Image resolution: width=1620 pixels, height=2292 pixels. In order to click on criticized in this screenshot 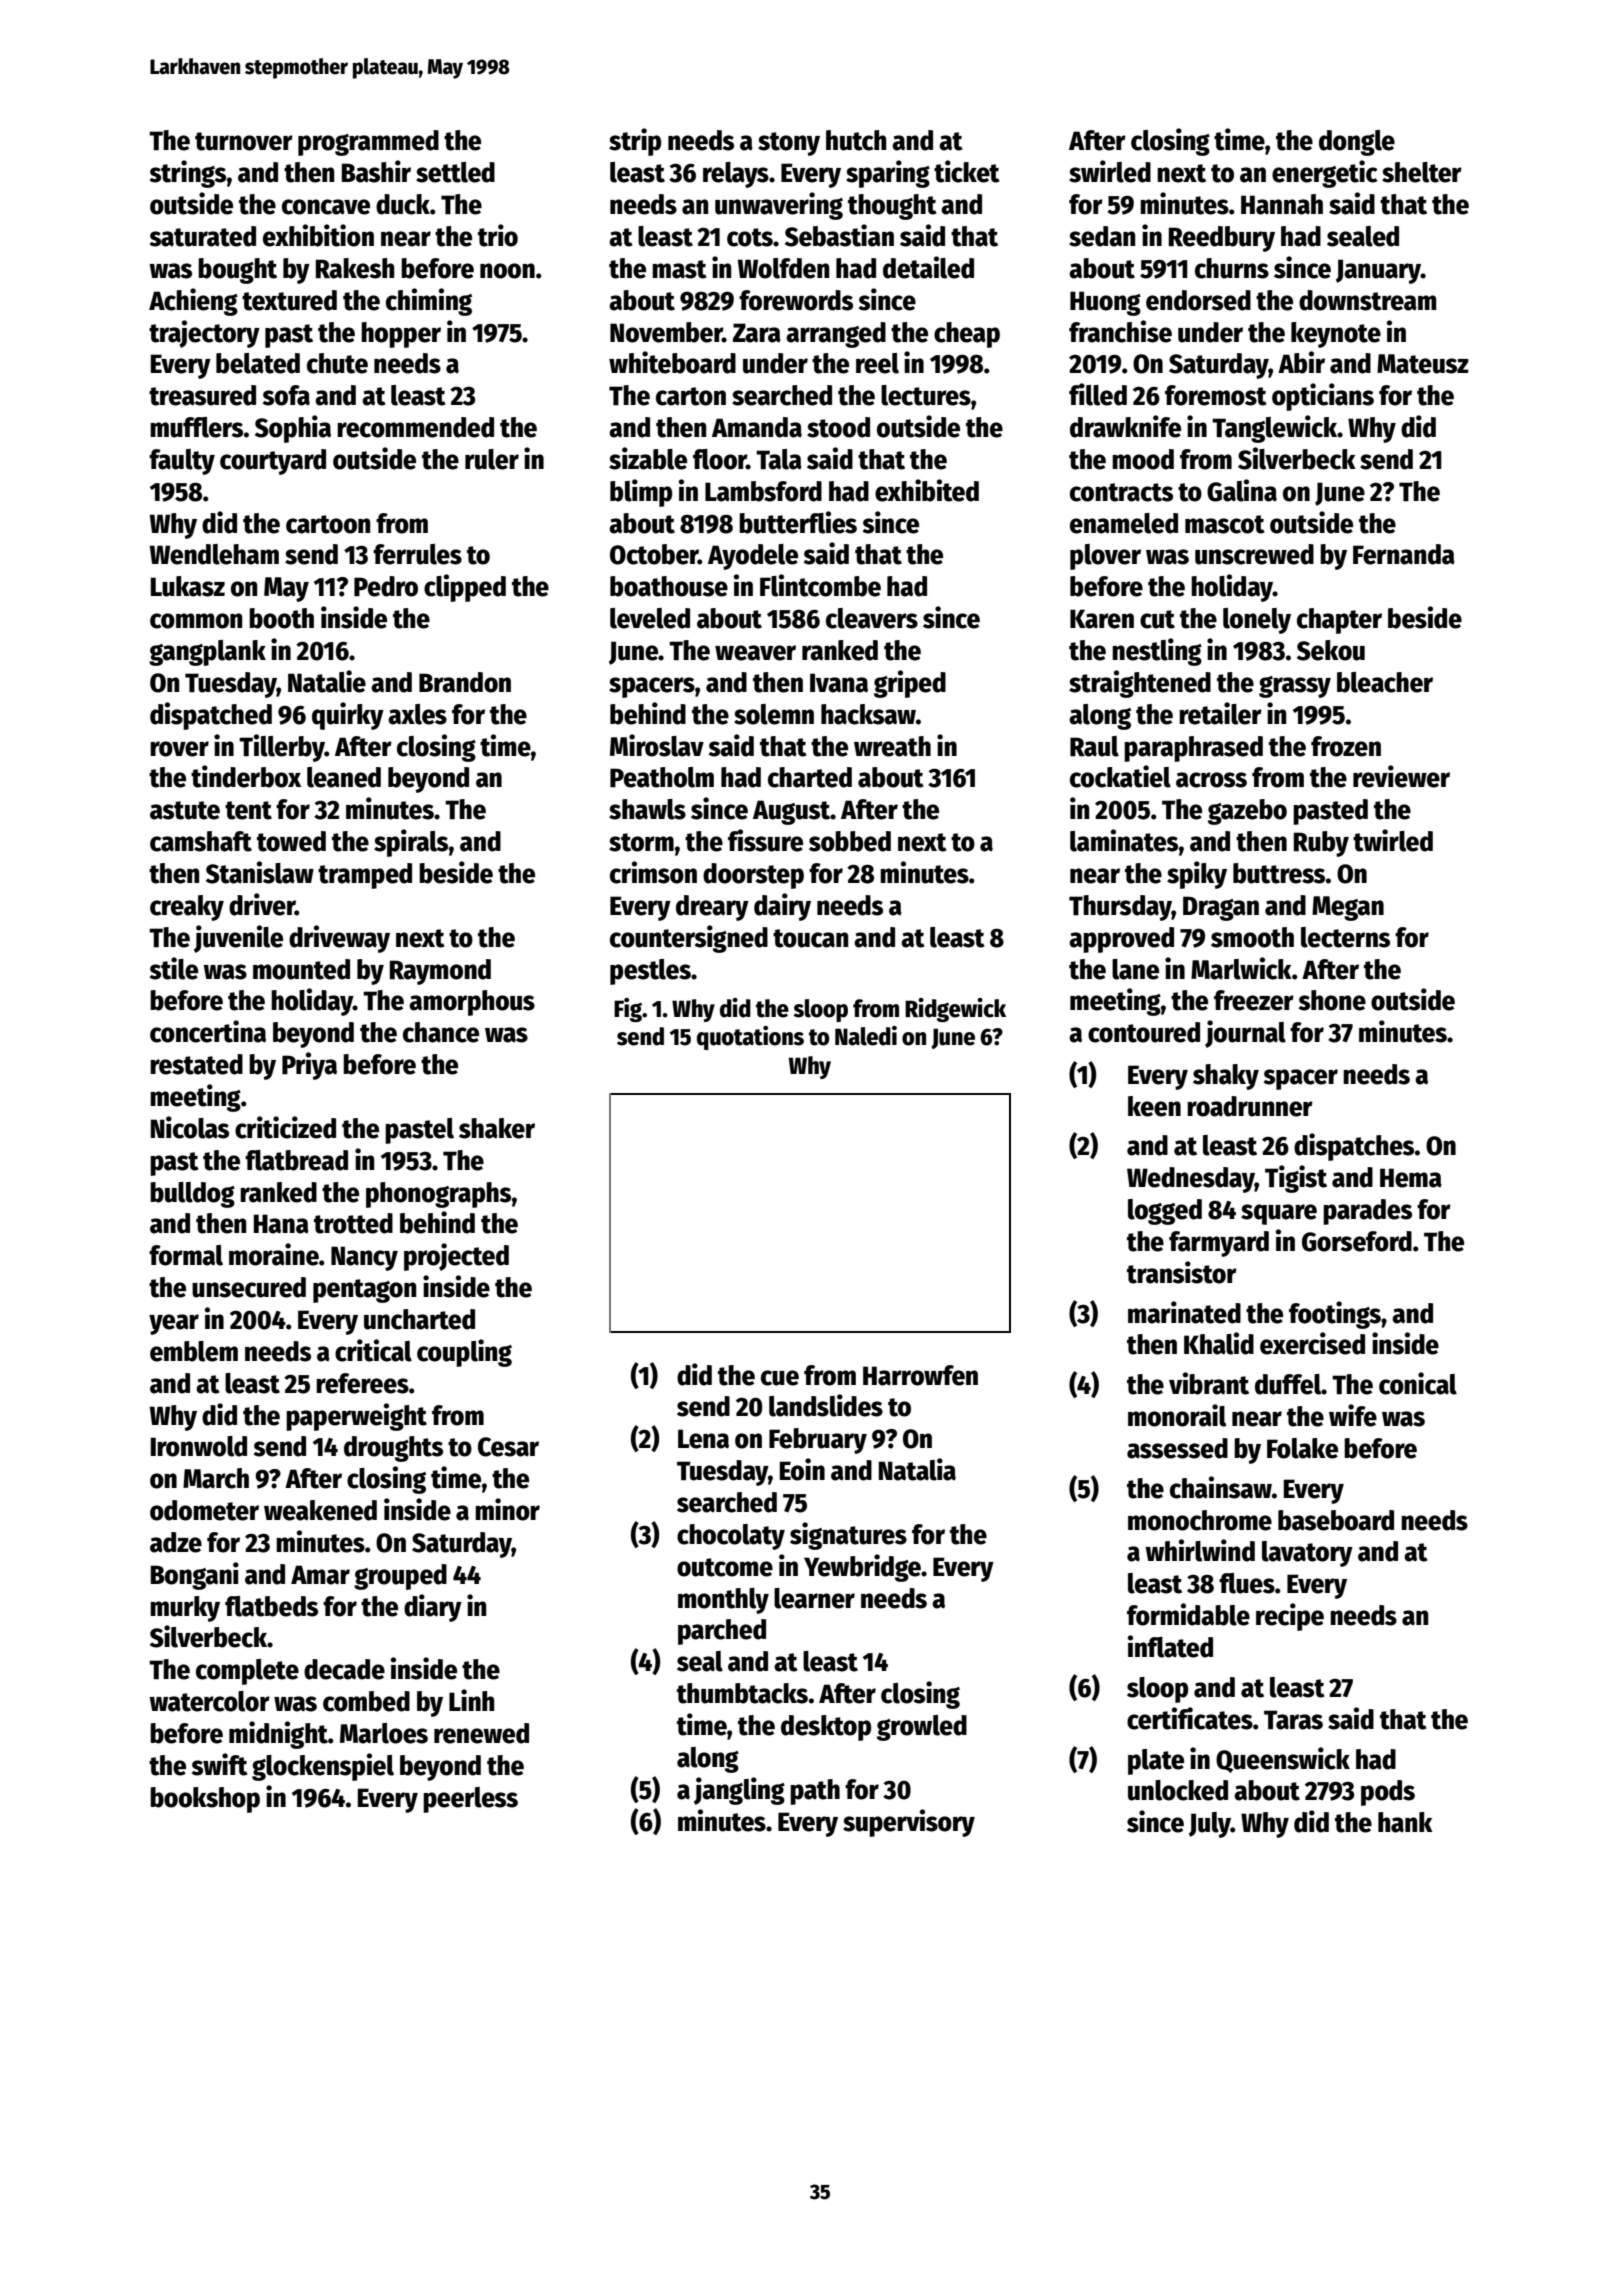, I will do `click(285, 1127)`.
